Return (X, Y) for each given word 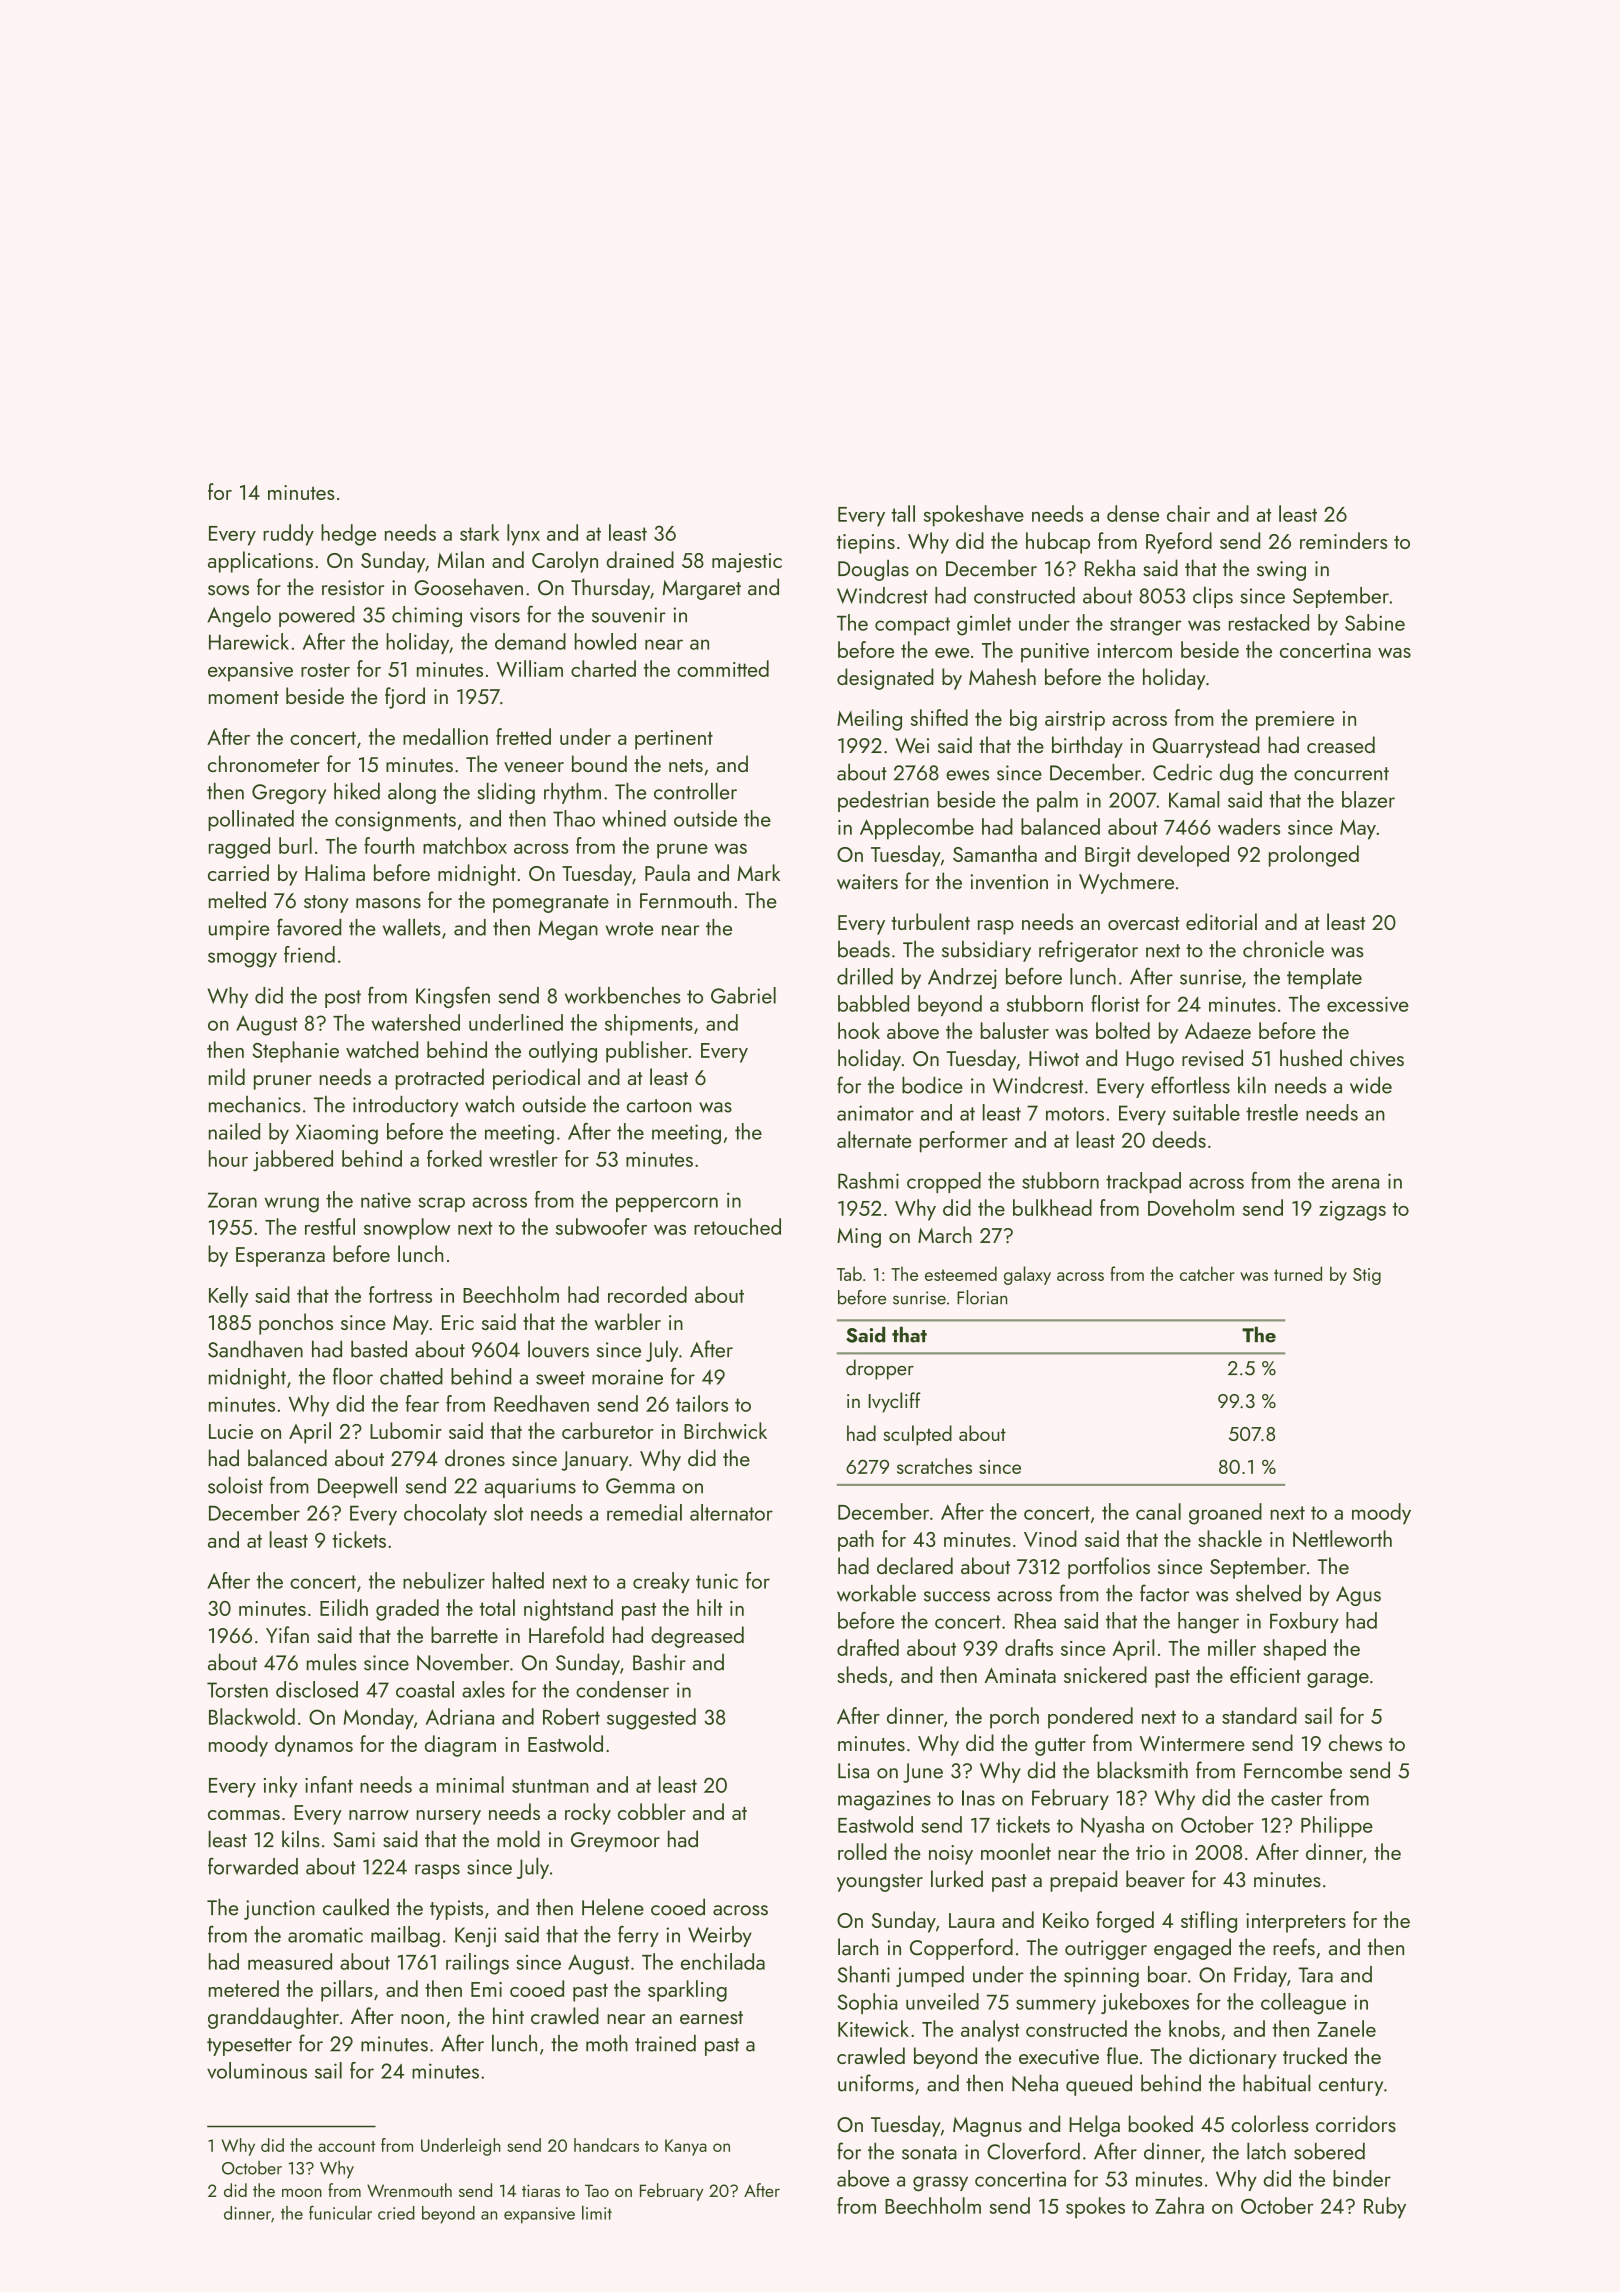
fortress (400, 1294)
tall (903, 513)
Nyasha (1112, 1827)
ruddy (288, 535)
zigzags (1352, 1211)
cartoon (659, 1106)
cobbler (652, 1811)
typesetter (249, 2047)
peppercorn (667, 1204)
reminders (1343, 540)
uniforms (876, 2083)
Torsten (237, 1690)
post (343, 999)
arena (1355, 1183)
